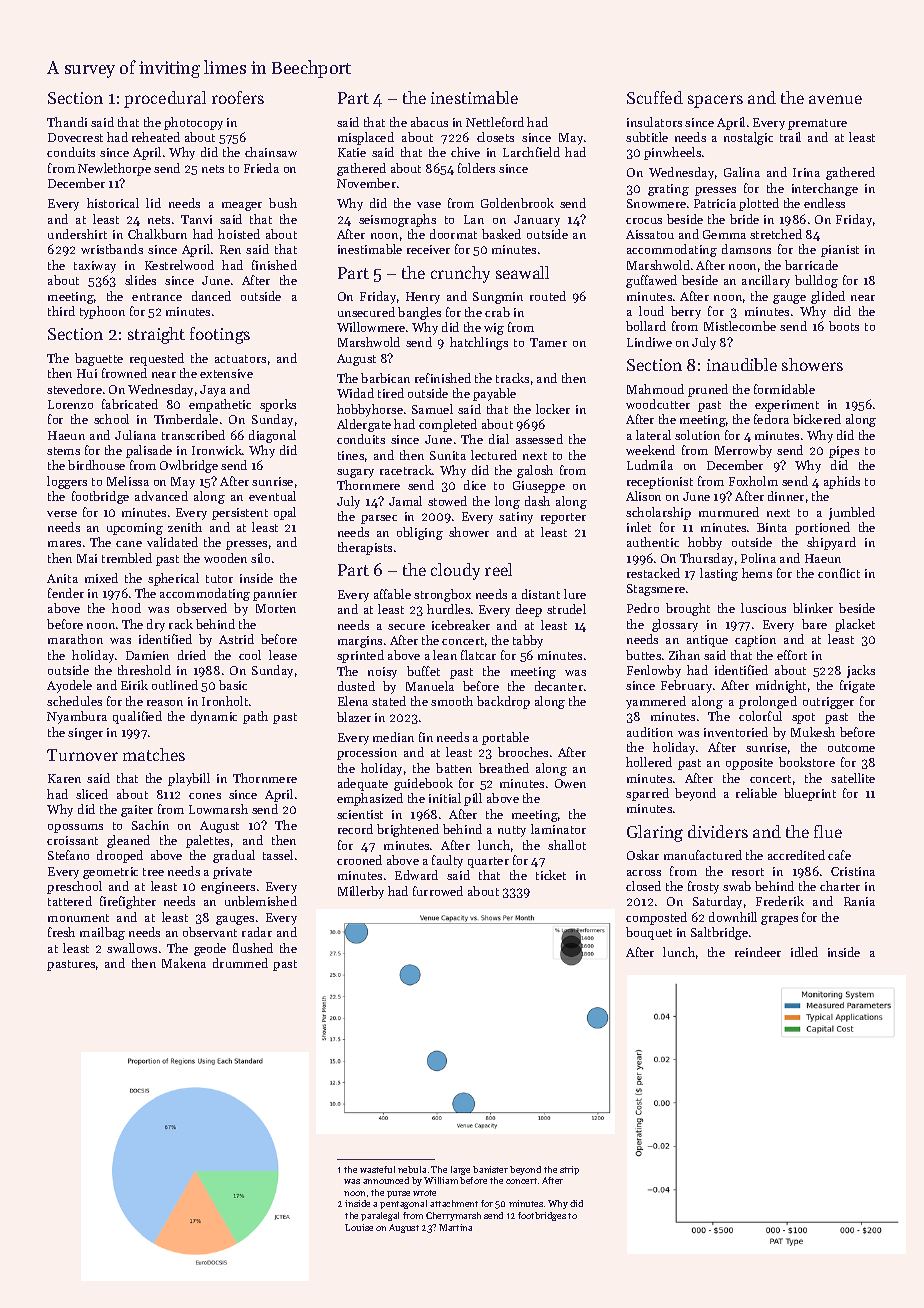 This screenshot has width=924, height=1308. I want to click on Cherrymarsh, so click(453, 1216).
